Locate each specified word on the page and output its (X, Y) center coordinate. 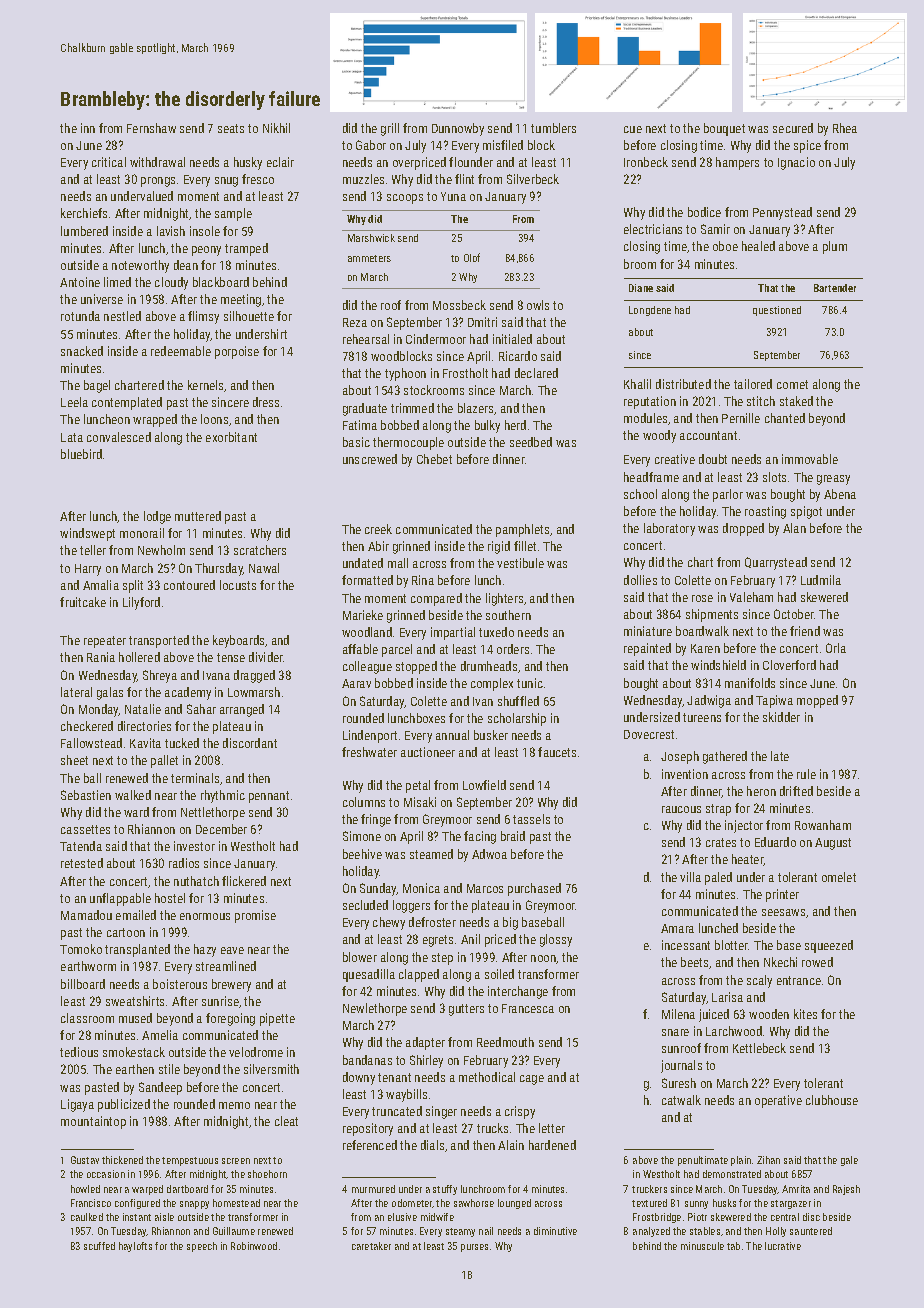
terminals (195, 778)
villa (690, 877)
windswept (87, 534)
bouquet (724, 129)
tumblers (553, 128)
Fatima (360, 425)
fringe (376, 820)
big (510, 923)
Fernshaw (151, 128)
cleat (286, 1121)
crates (721, 842)
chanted (785, 418)
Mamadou (86, 915)
